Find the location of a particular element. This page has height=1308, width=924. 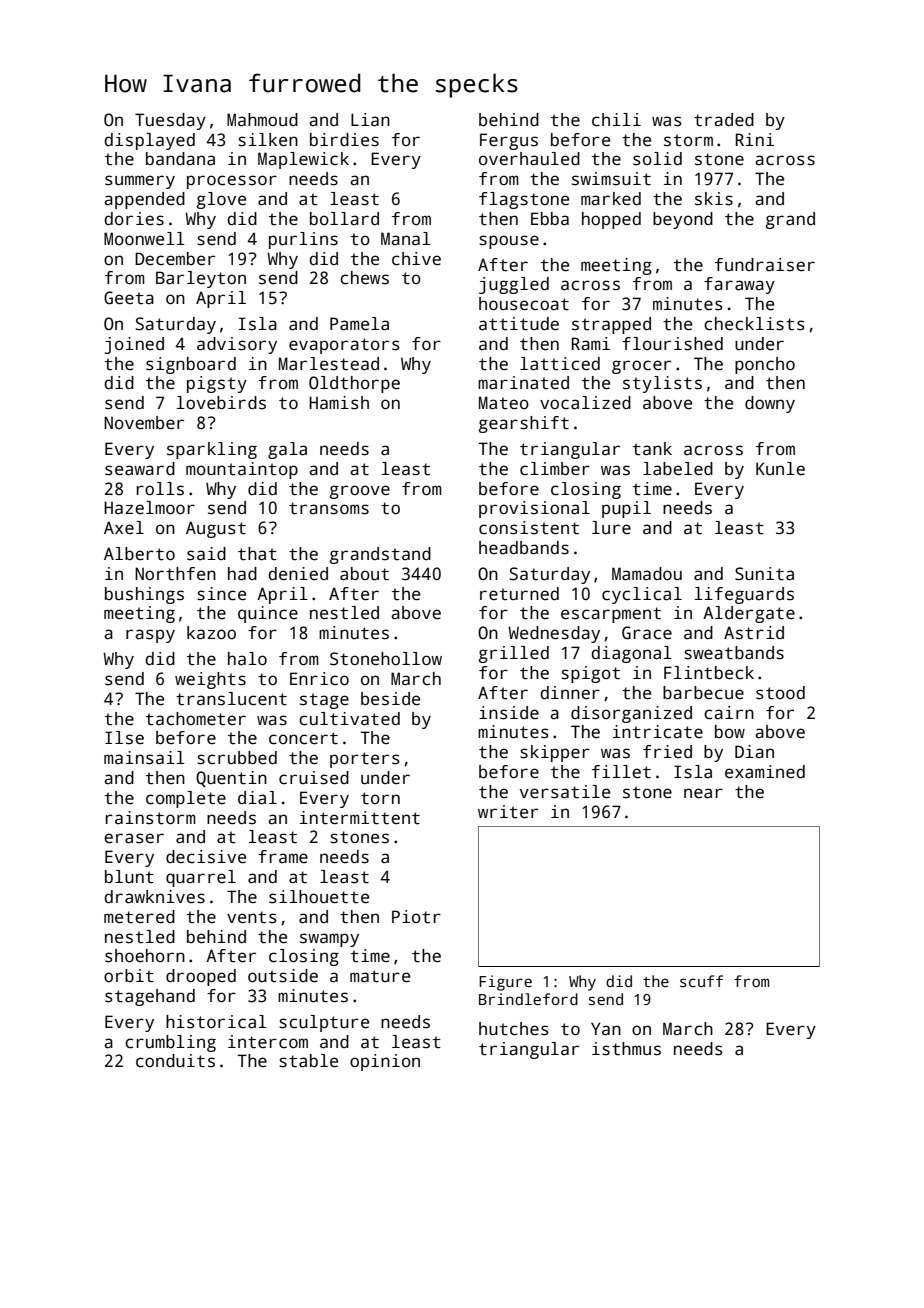

Lian is located at coordinates (370, 120).
